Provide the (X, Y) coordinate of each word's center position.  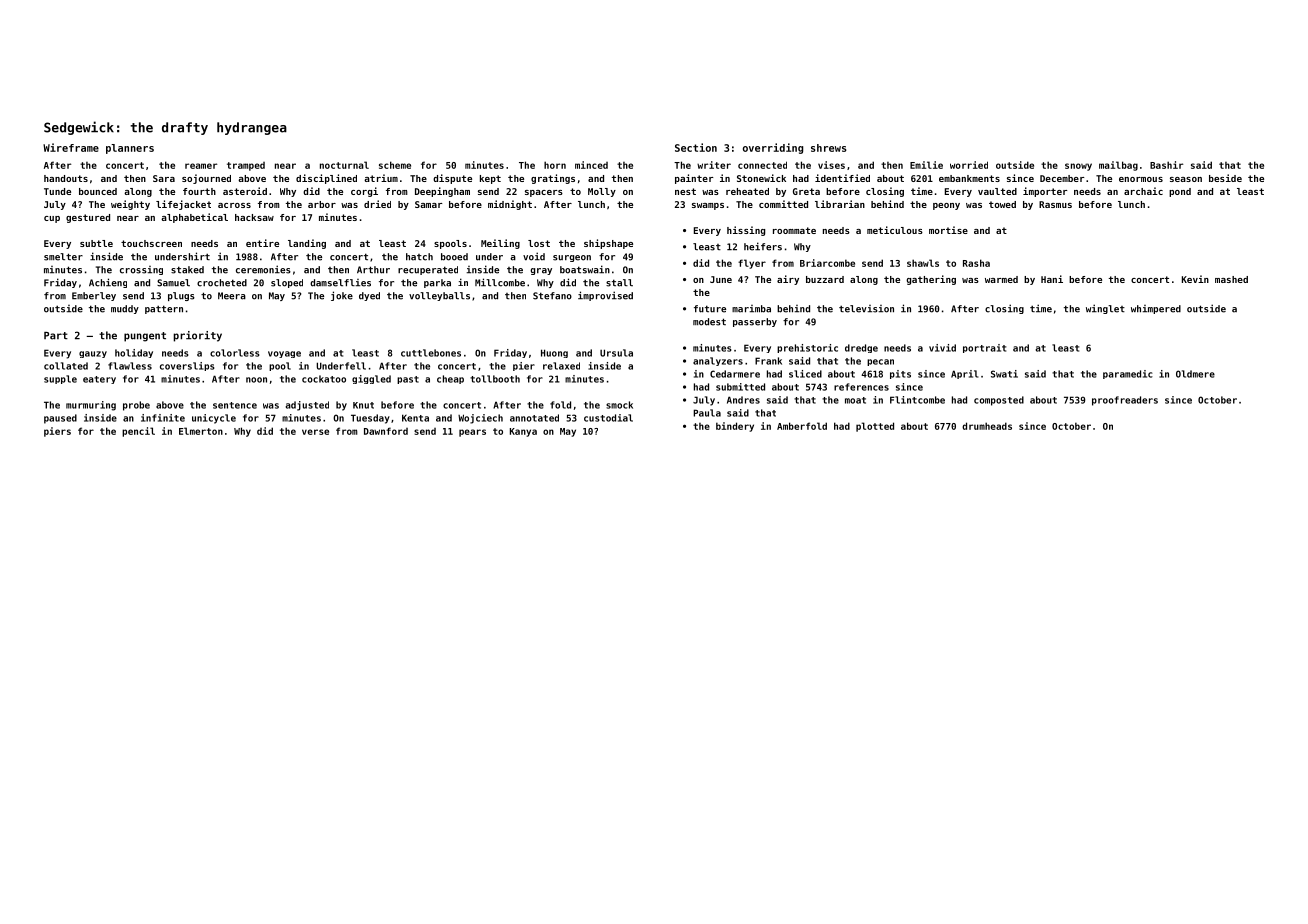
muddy (125, 309)
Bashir (1166, 165)
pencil (138, 432)
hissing (746, 231)
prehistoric (807, 348)
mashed (1231, 279)
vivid (942, 348)
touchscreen (151, 243)
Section (696, 147)
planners (130, 149)
